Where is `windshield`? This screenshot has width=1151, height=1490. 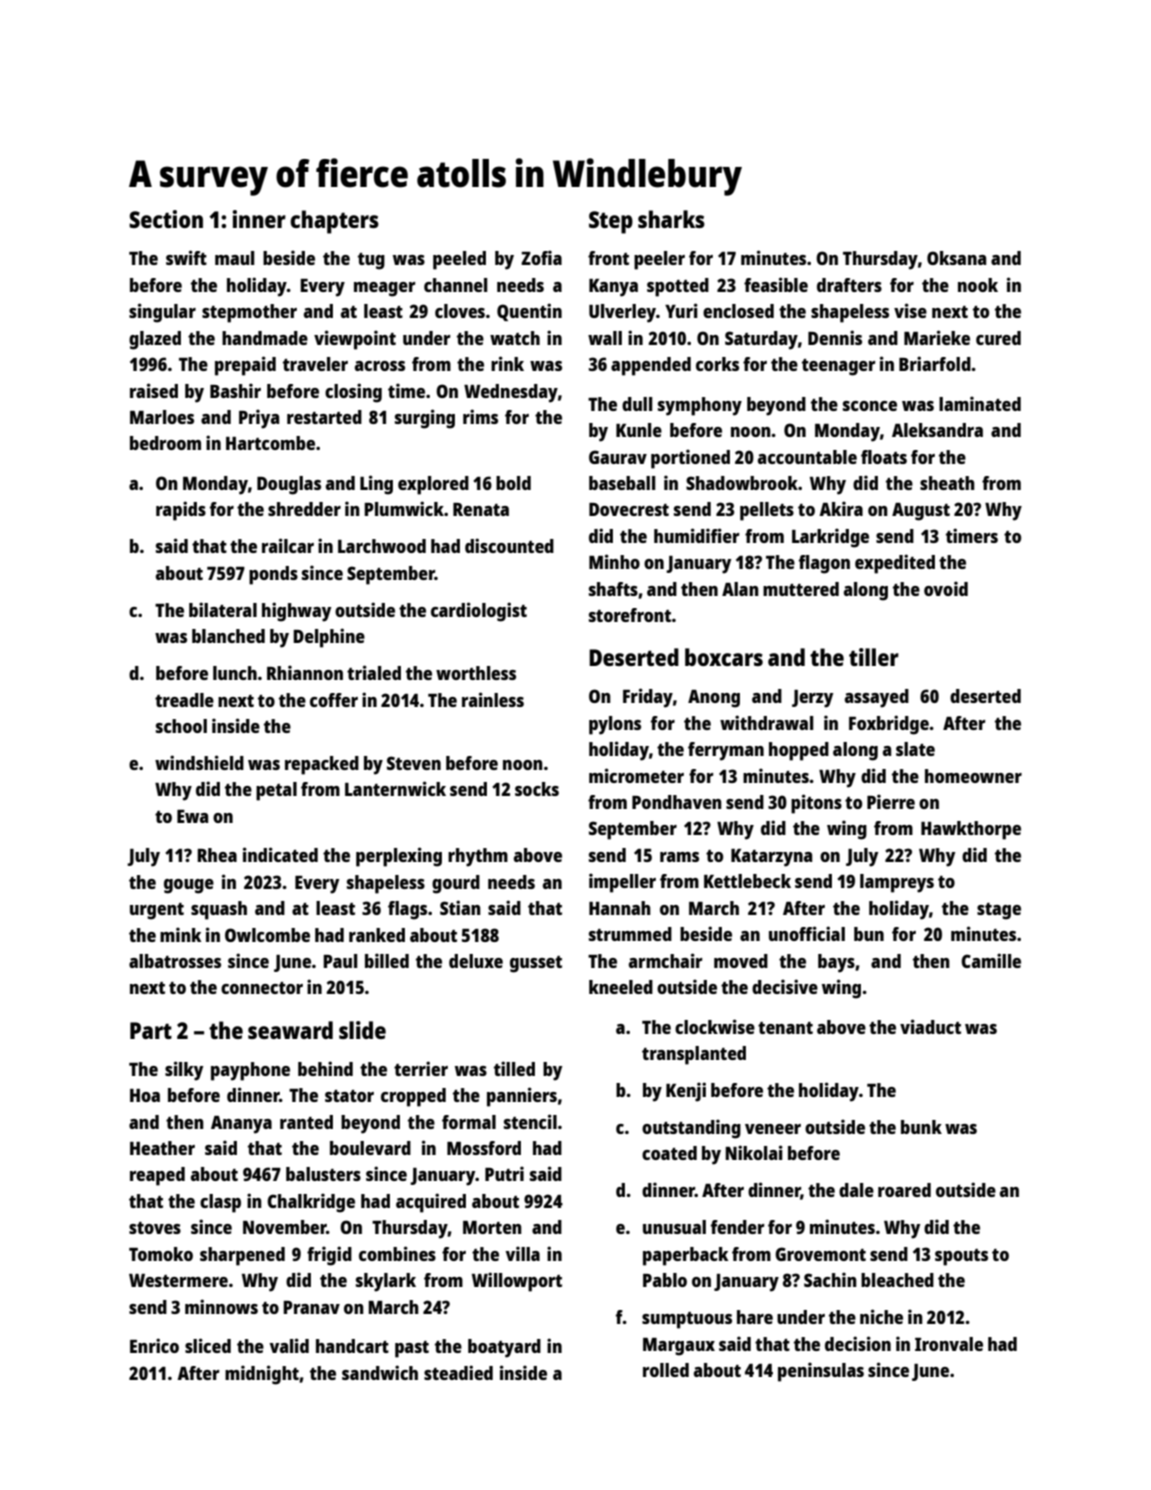
windshield is located at coordinates (199, 762).
